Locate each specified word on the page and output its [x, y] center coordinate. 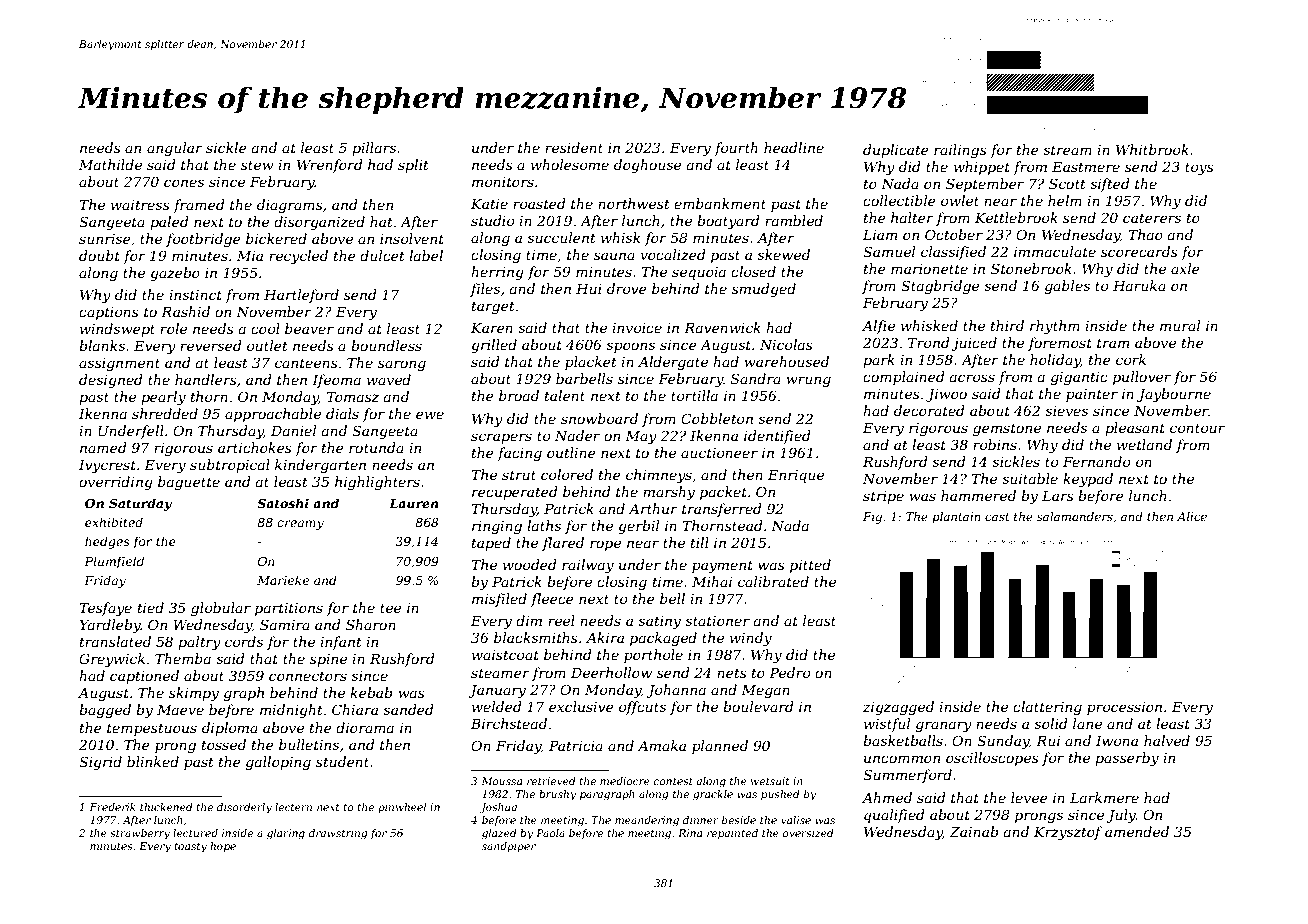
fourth [736, 149]
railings [960, 151]
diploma [230, 729]
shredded [165, 413]
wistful [887, 725]
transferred [722, 510]
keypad [1088, 480]
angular [175, 149]
